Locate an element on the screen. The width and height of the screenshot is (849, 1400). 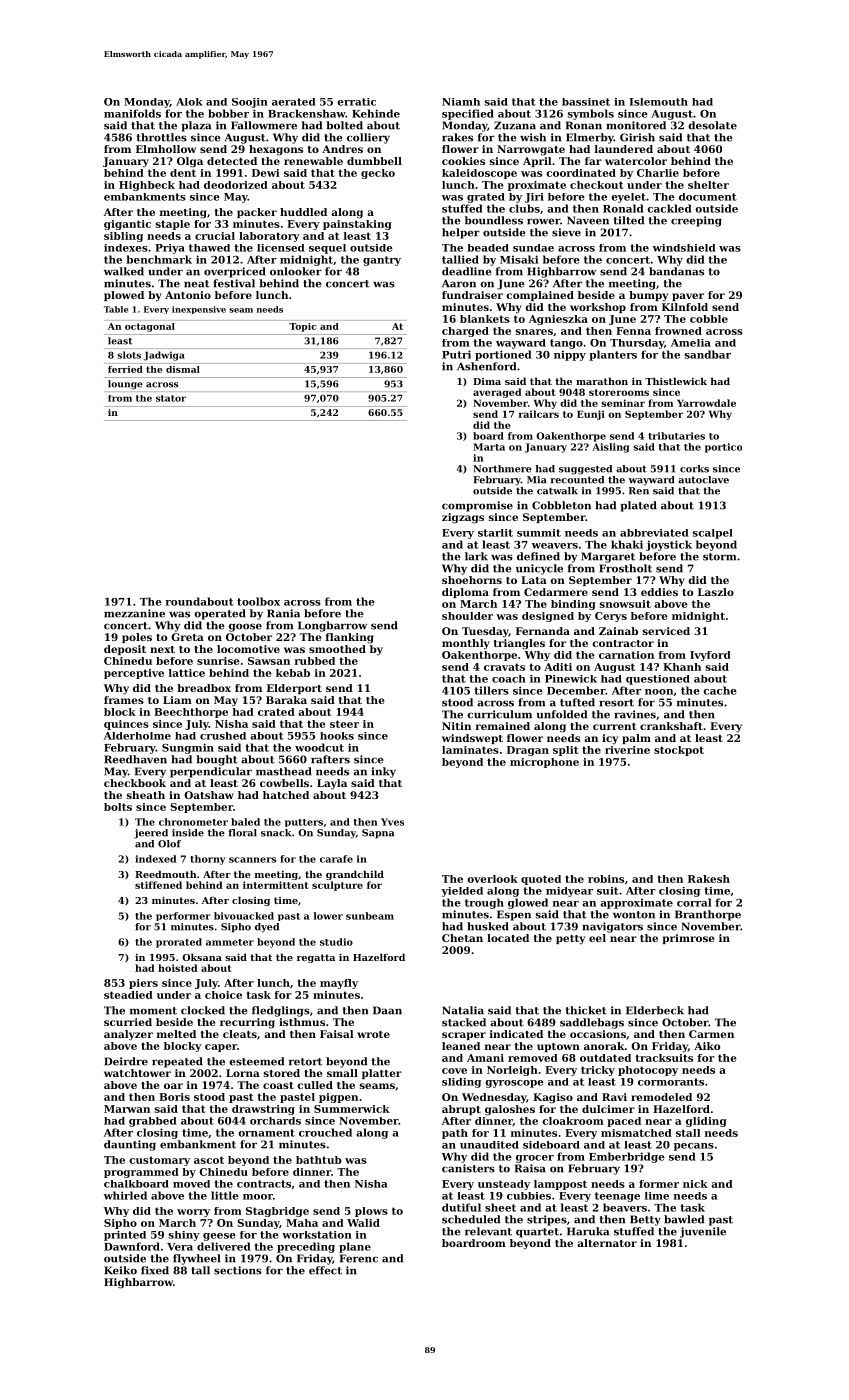
Reedhaven is located at coordinates (135, 759).
